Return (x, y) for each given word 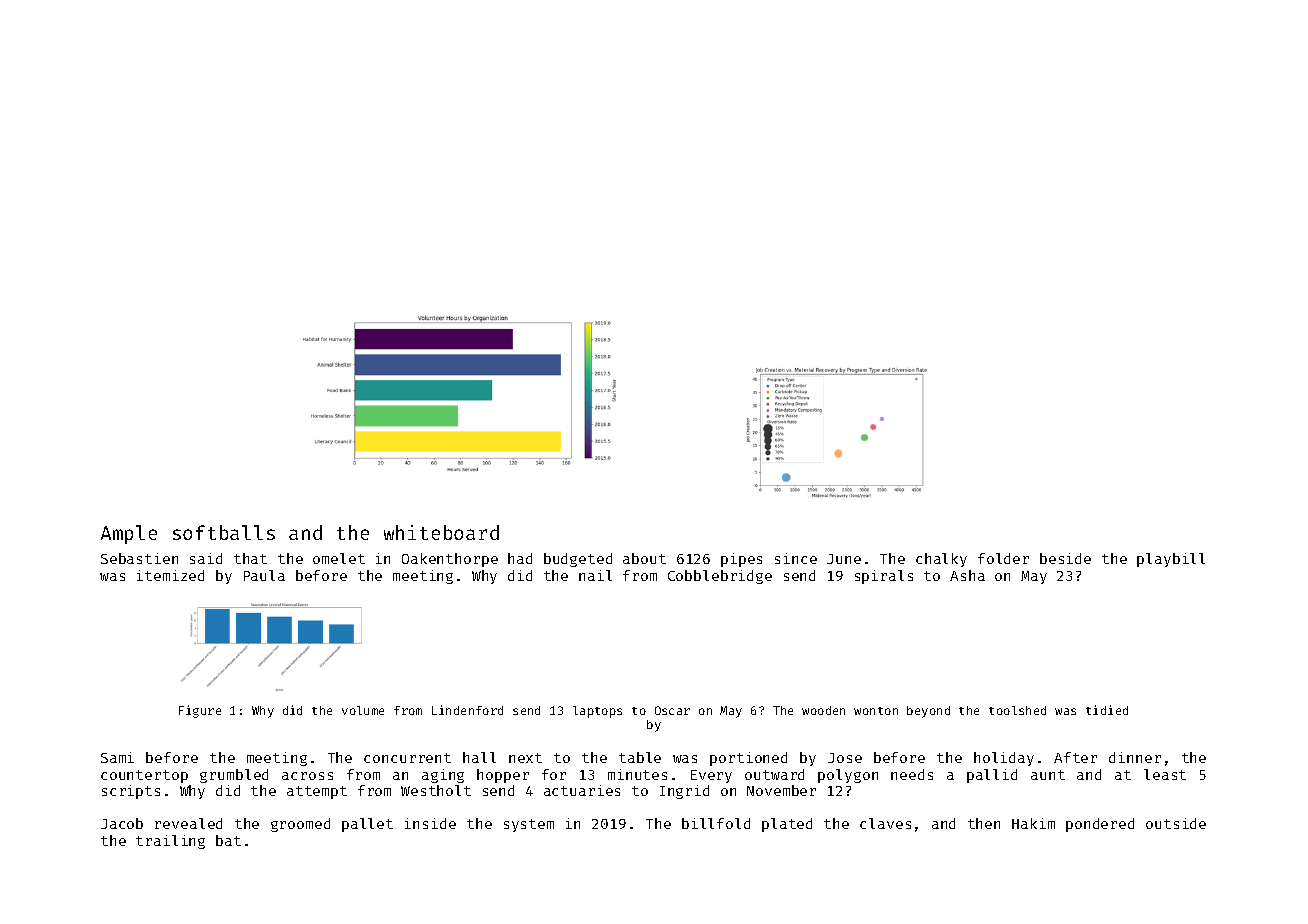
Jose (845, 758)
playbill (1171, 560)
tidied (1107, 710)
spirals (884, 577)
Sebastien (139, 558)
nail (595, 575)
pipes (741, 560)
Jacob (122, 823)
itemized (170, 575)
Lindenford (467, 710)
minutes (637, 774)
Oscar (672, 710)
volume (363, 710)
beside (1065, 558)
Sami (117, 757)
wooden (823, 710)
